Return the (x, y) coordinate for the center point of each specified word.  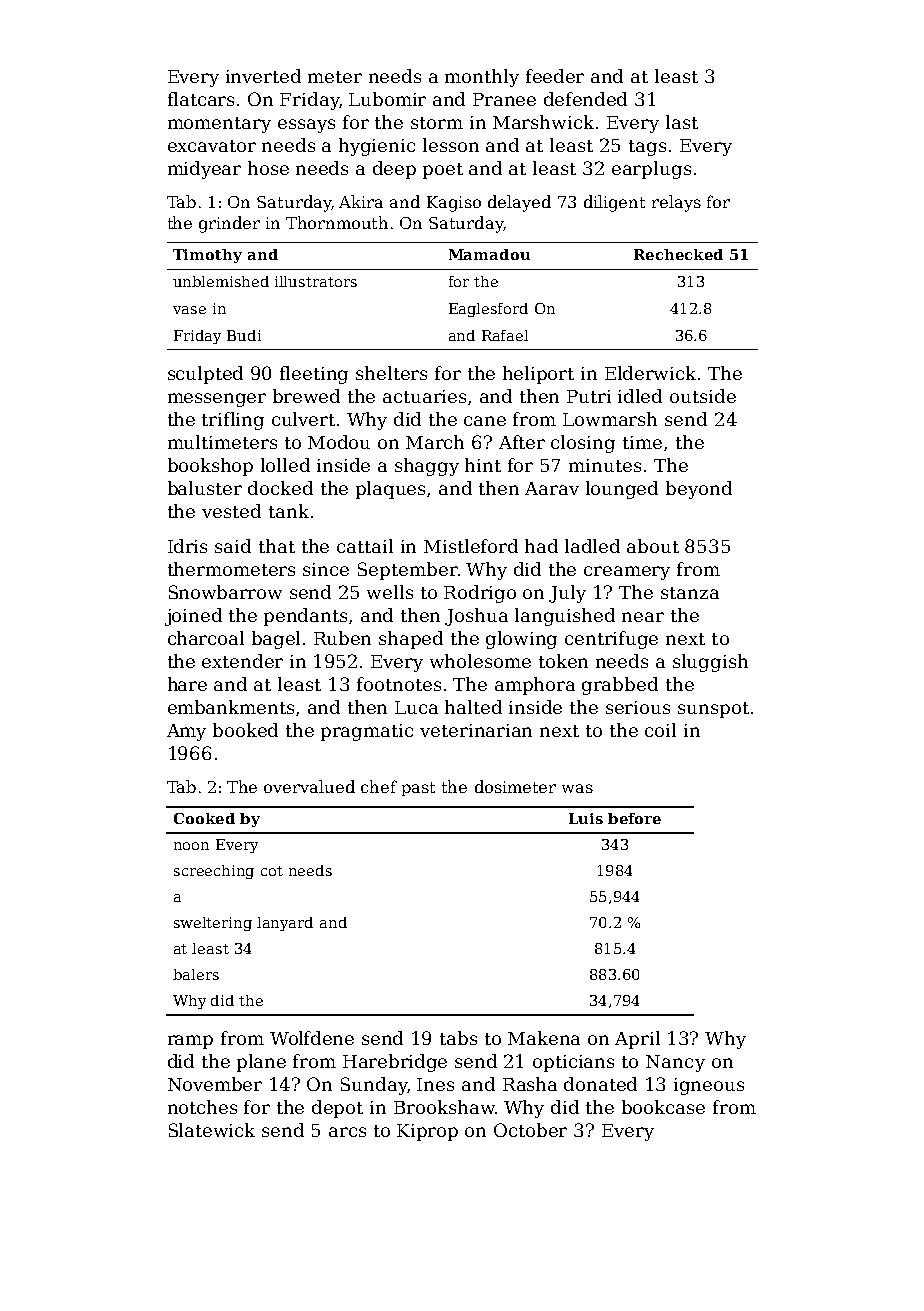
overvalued (309, 786)
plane (261, 1063)
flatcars (201, 99)
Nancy (675, 1063)
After (522, 442)
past (418, 789)
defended (585, 99)
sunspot (713, 710)
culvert (303, 419)
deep (394, 170)
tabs (458, 1038)
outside (703, 396)
